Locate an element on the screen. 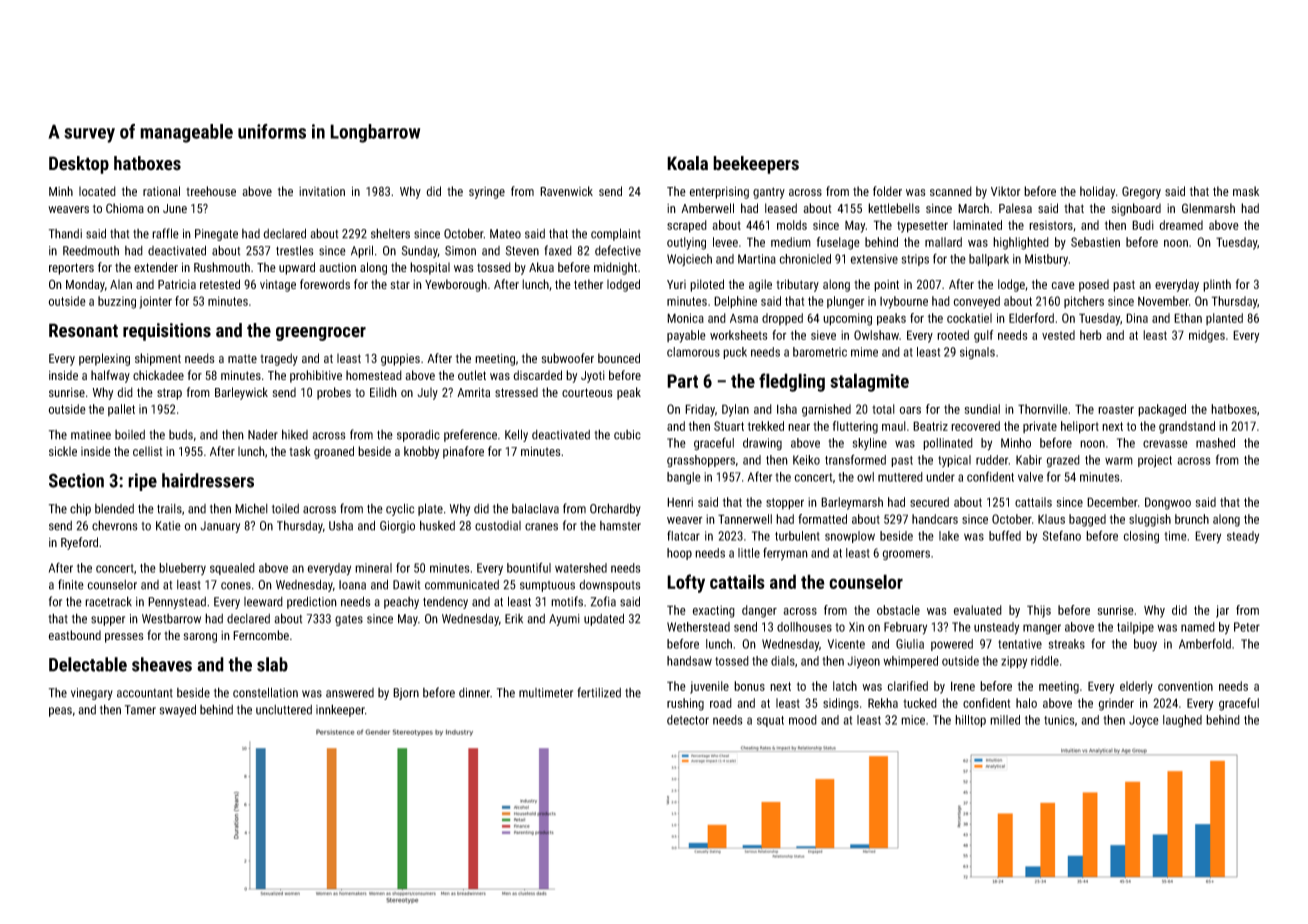 Image resolution: width=1308 pixels, height=924 pixels. located is located at coordinates (97, 191).
